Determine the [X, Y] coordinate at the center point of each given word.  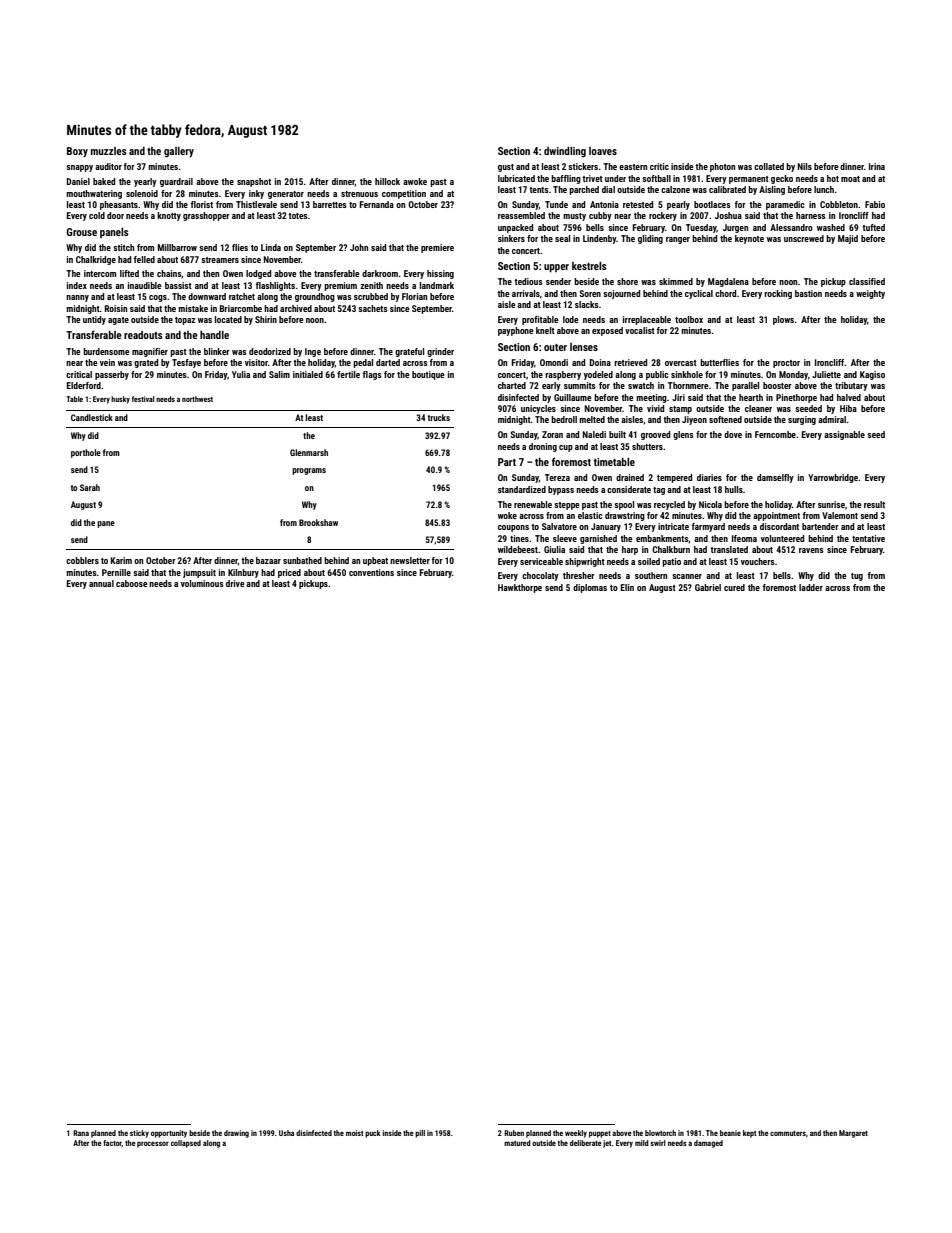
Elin [627, 587]
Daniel [78, 181]
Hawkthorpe [520, 588]
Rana [81, 1133]
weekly [576, 1134]
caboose [132, 583]
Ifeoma [744, 538]
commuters [788, 1133]
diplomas [590, 588]
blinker [217, 351]
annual [101, 583]
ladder [811, 587]
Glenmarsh [309, 452]
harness [811, 215]
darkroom [380, 273]
